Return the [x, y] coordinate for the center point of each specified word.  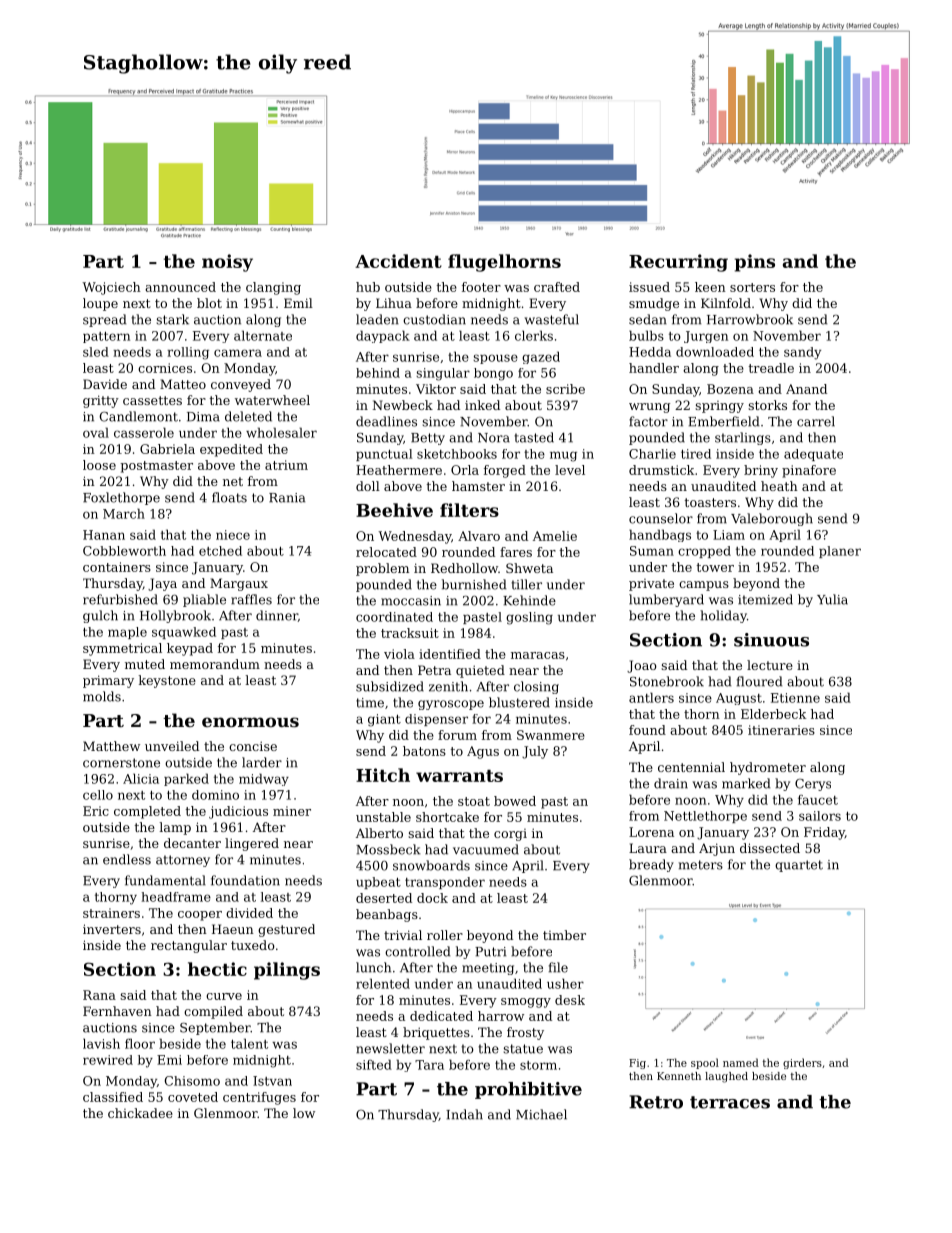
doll [368, 486]
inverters [112, 929]
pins [755, 263]
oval [96, 432]
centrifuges [259, 1098]
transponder [445, 883]
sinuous [771, 640]
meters [701, 865]
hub [368, 287]
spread [104, 320]
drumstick [661, 470]
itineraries [781, 730]
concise [253, 746]
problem [382, 569]
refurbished [120, 599]
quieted [480, 671]
